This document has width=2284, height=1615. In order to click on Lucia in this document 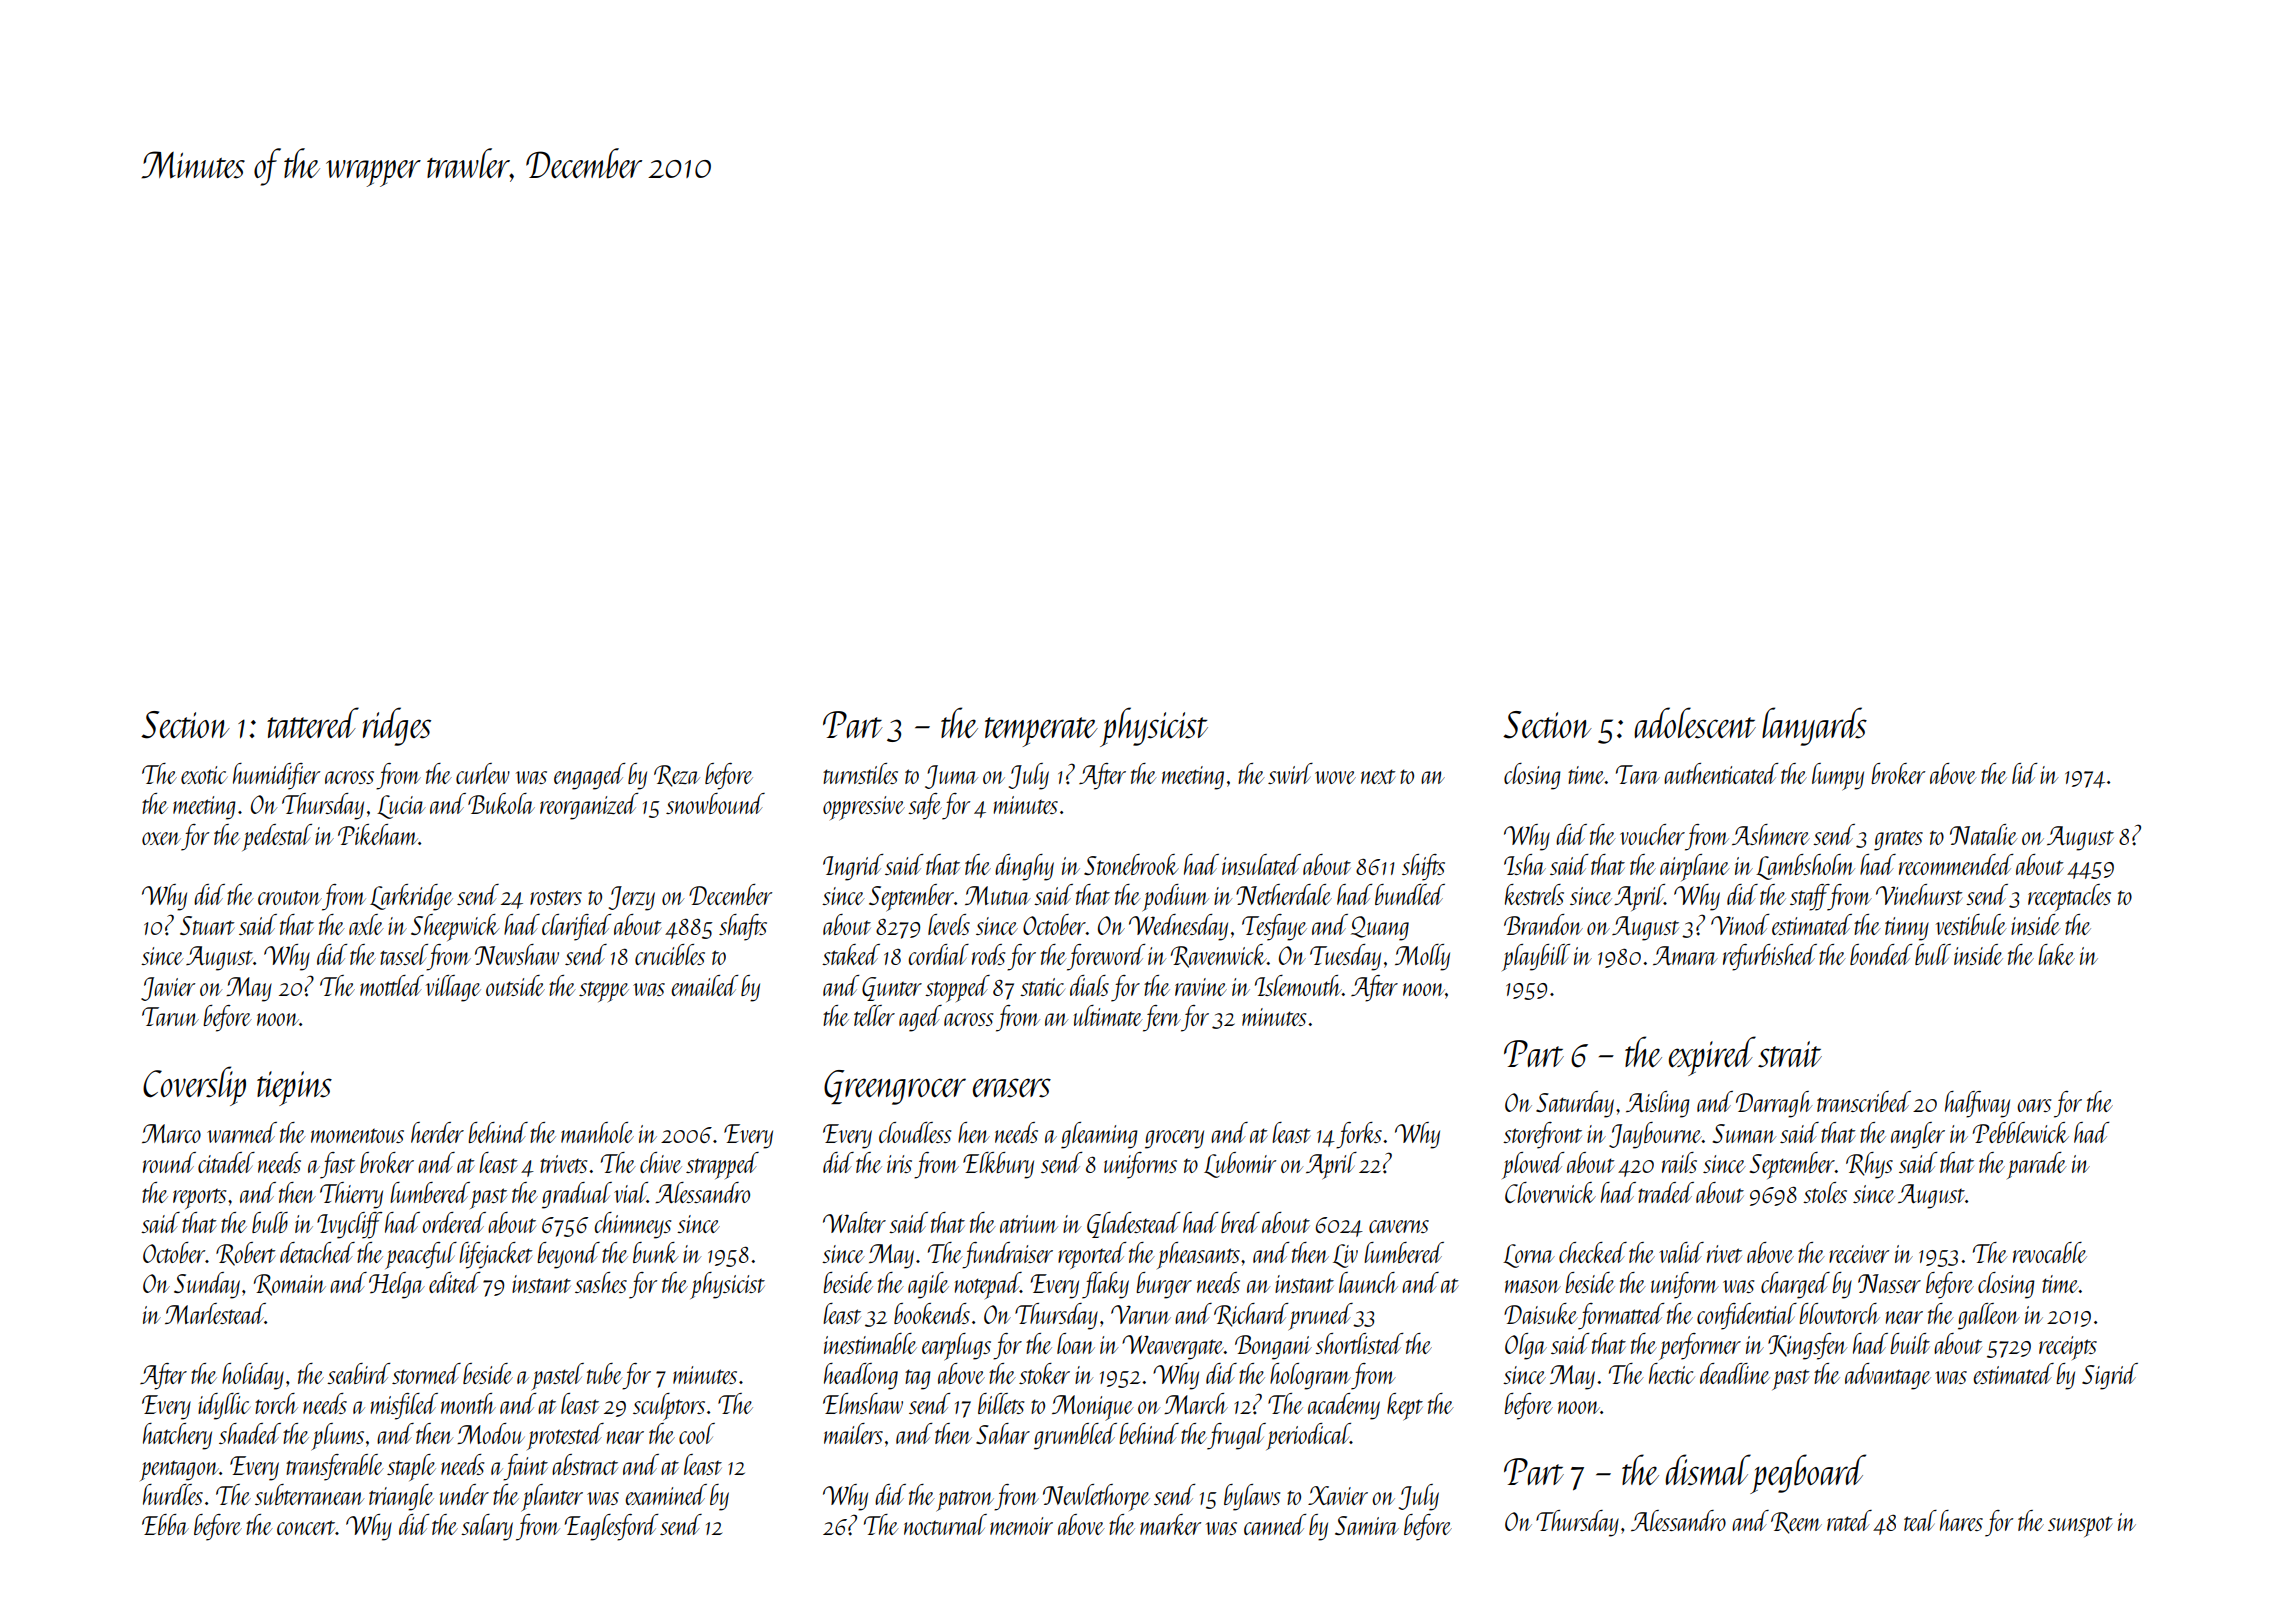, I will do `click(401, 807)`.
